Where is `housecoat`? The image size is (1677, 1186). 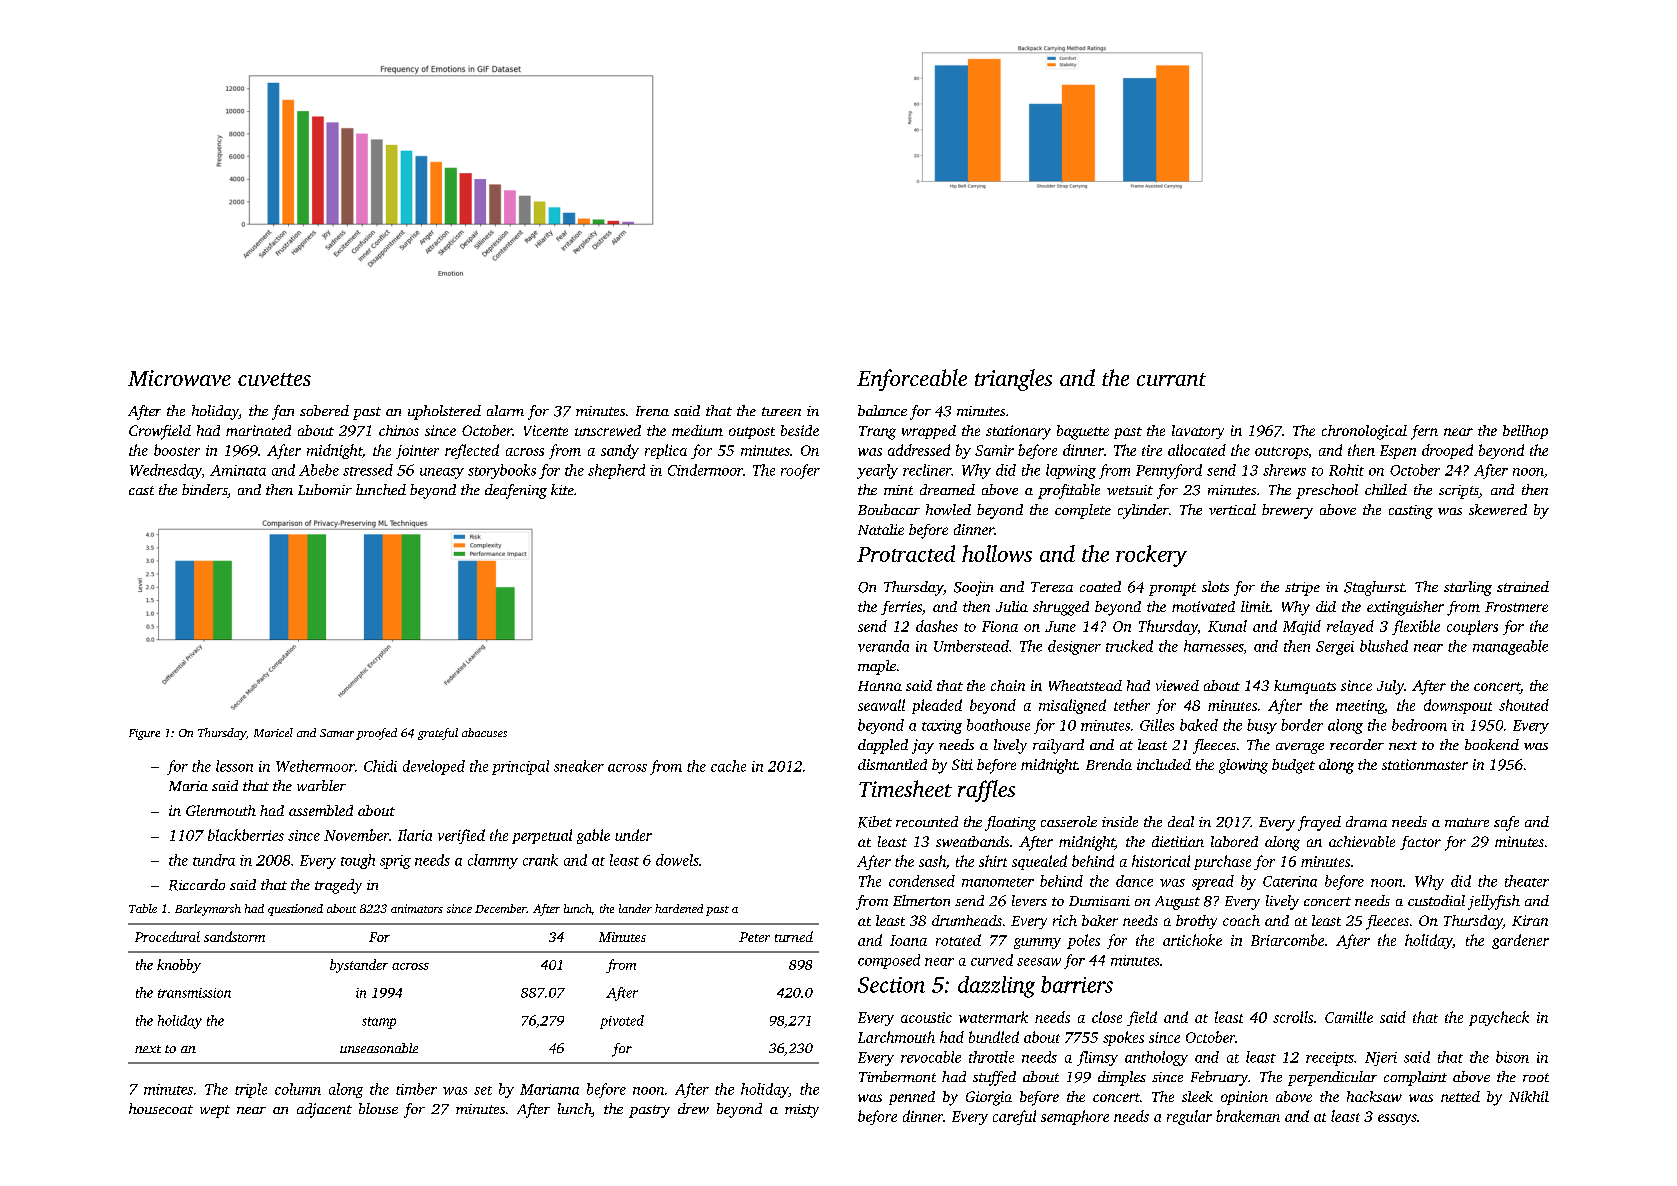
housecoat is located at coordinates (161, 1108).
